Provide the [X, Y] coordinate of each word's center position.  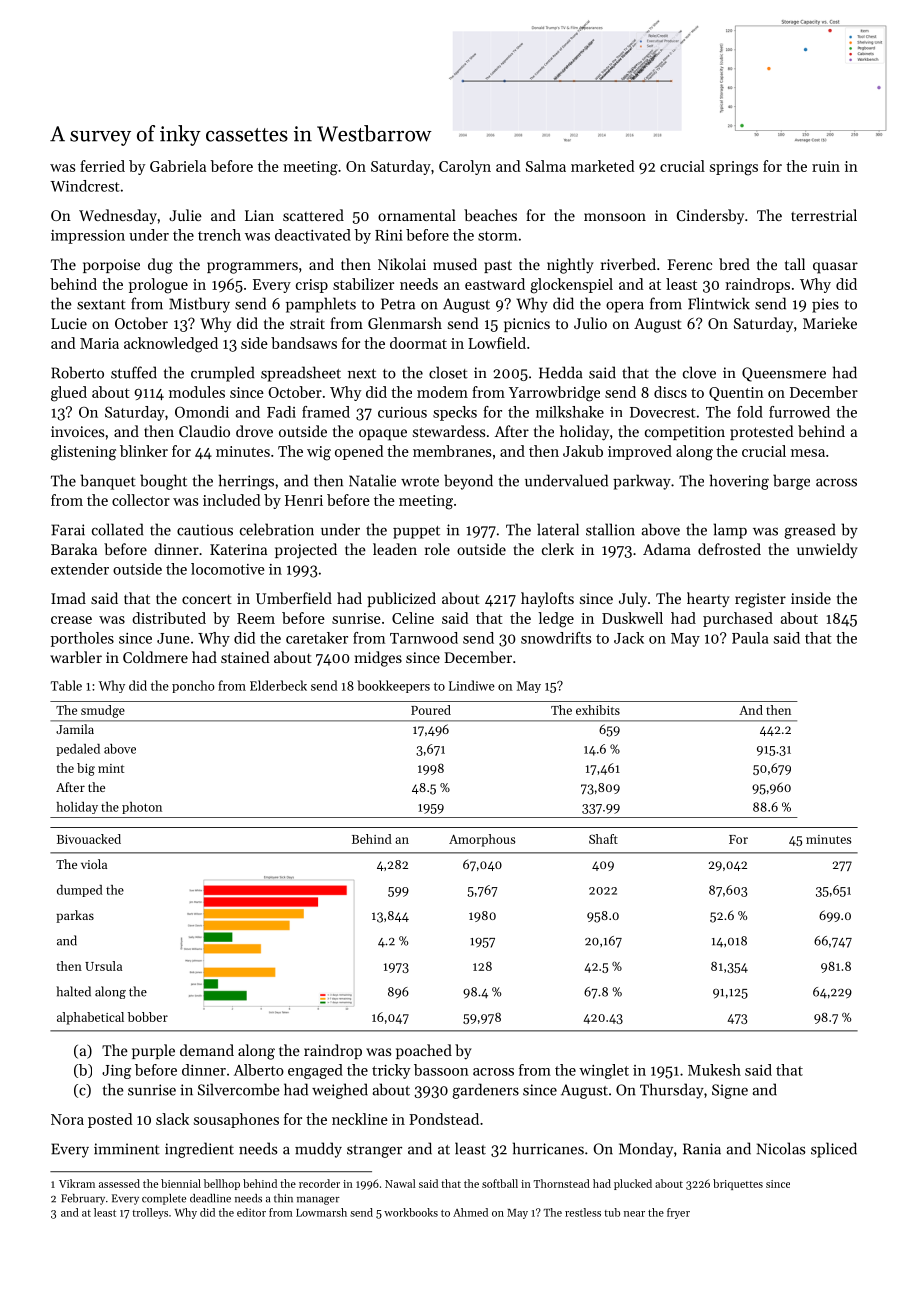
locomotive [227, 569]
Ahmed [470, 1212]
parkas [75, 916]
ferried [102, 166]
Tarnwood [424, 638]
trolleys [150, 1213]
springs [734, 168]
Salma [546, 166]
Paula [750, 638]
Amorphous [482, 840]
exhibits [598, 710]
